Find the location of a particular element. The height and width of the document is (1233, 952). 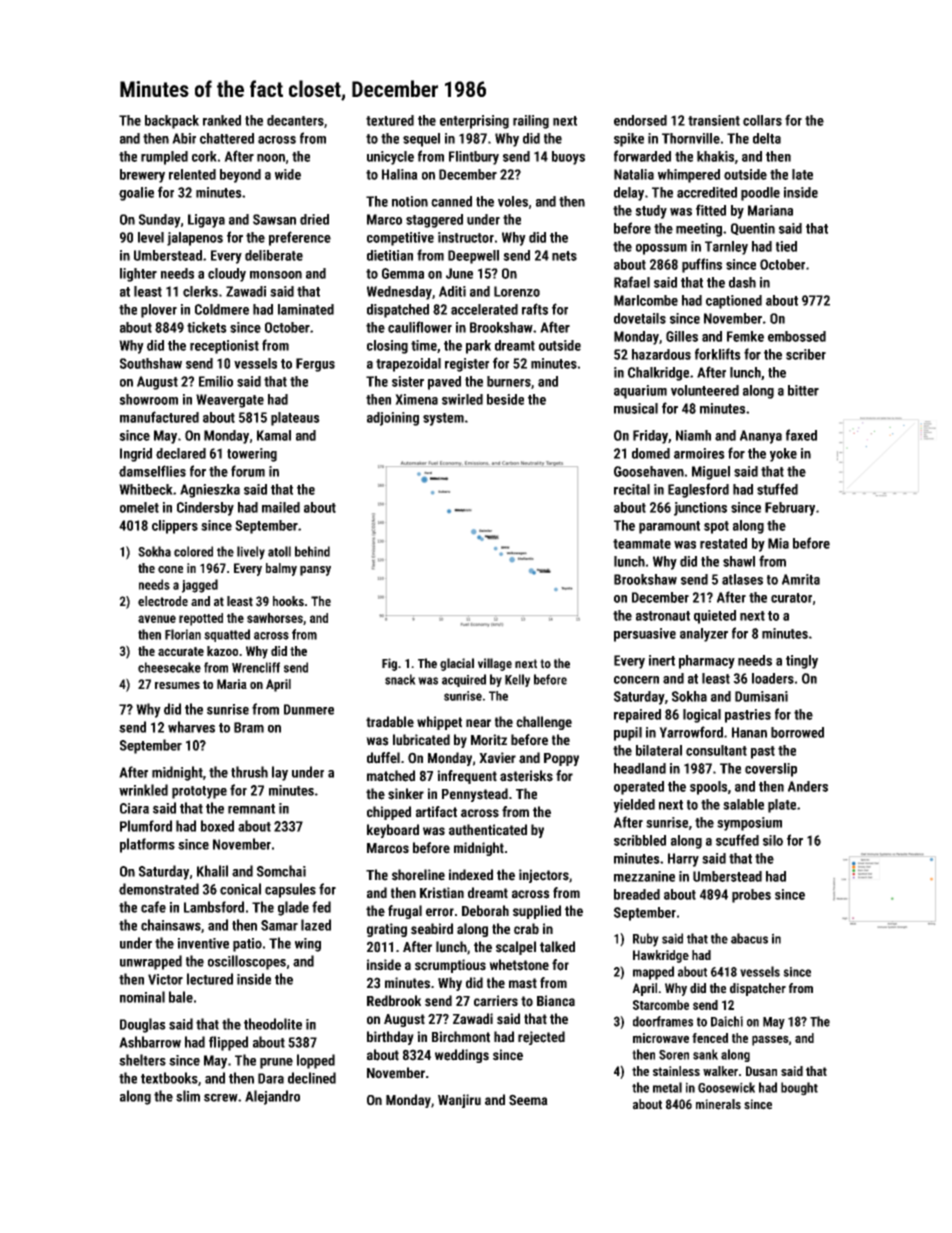

cork is located at coordinates (204, 156).
